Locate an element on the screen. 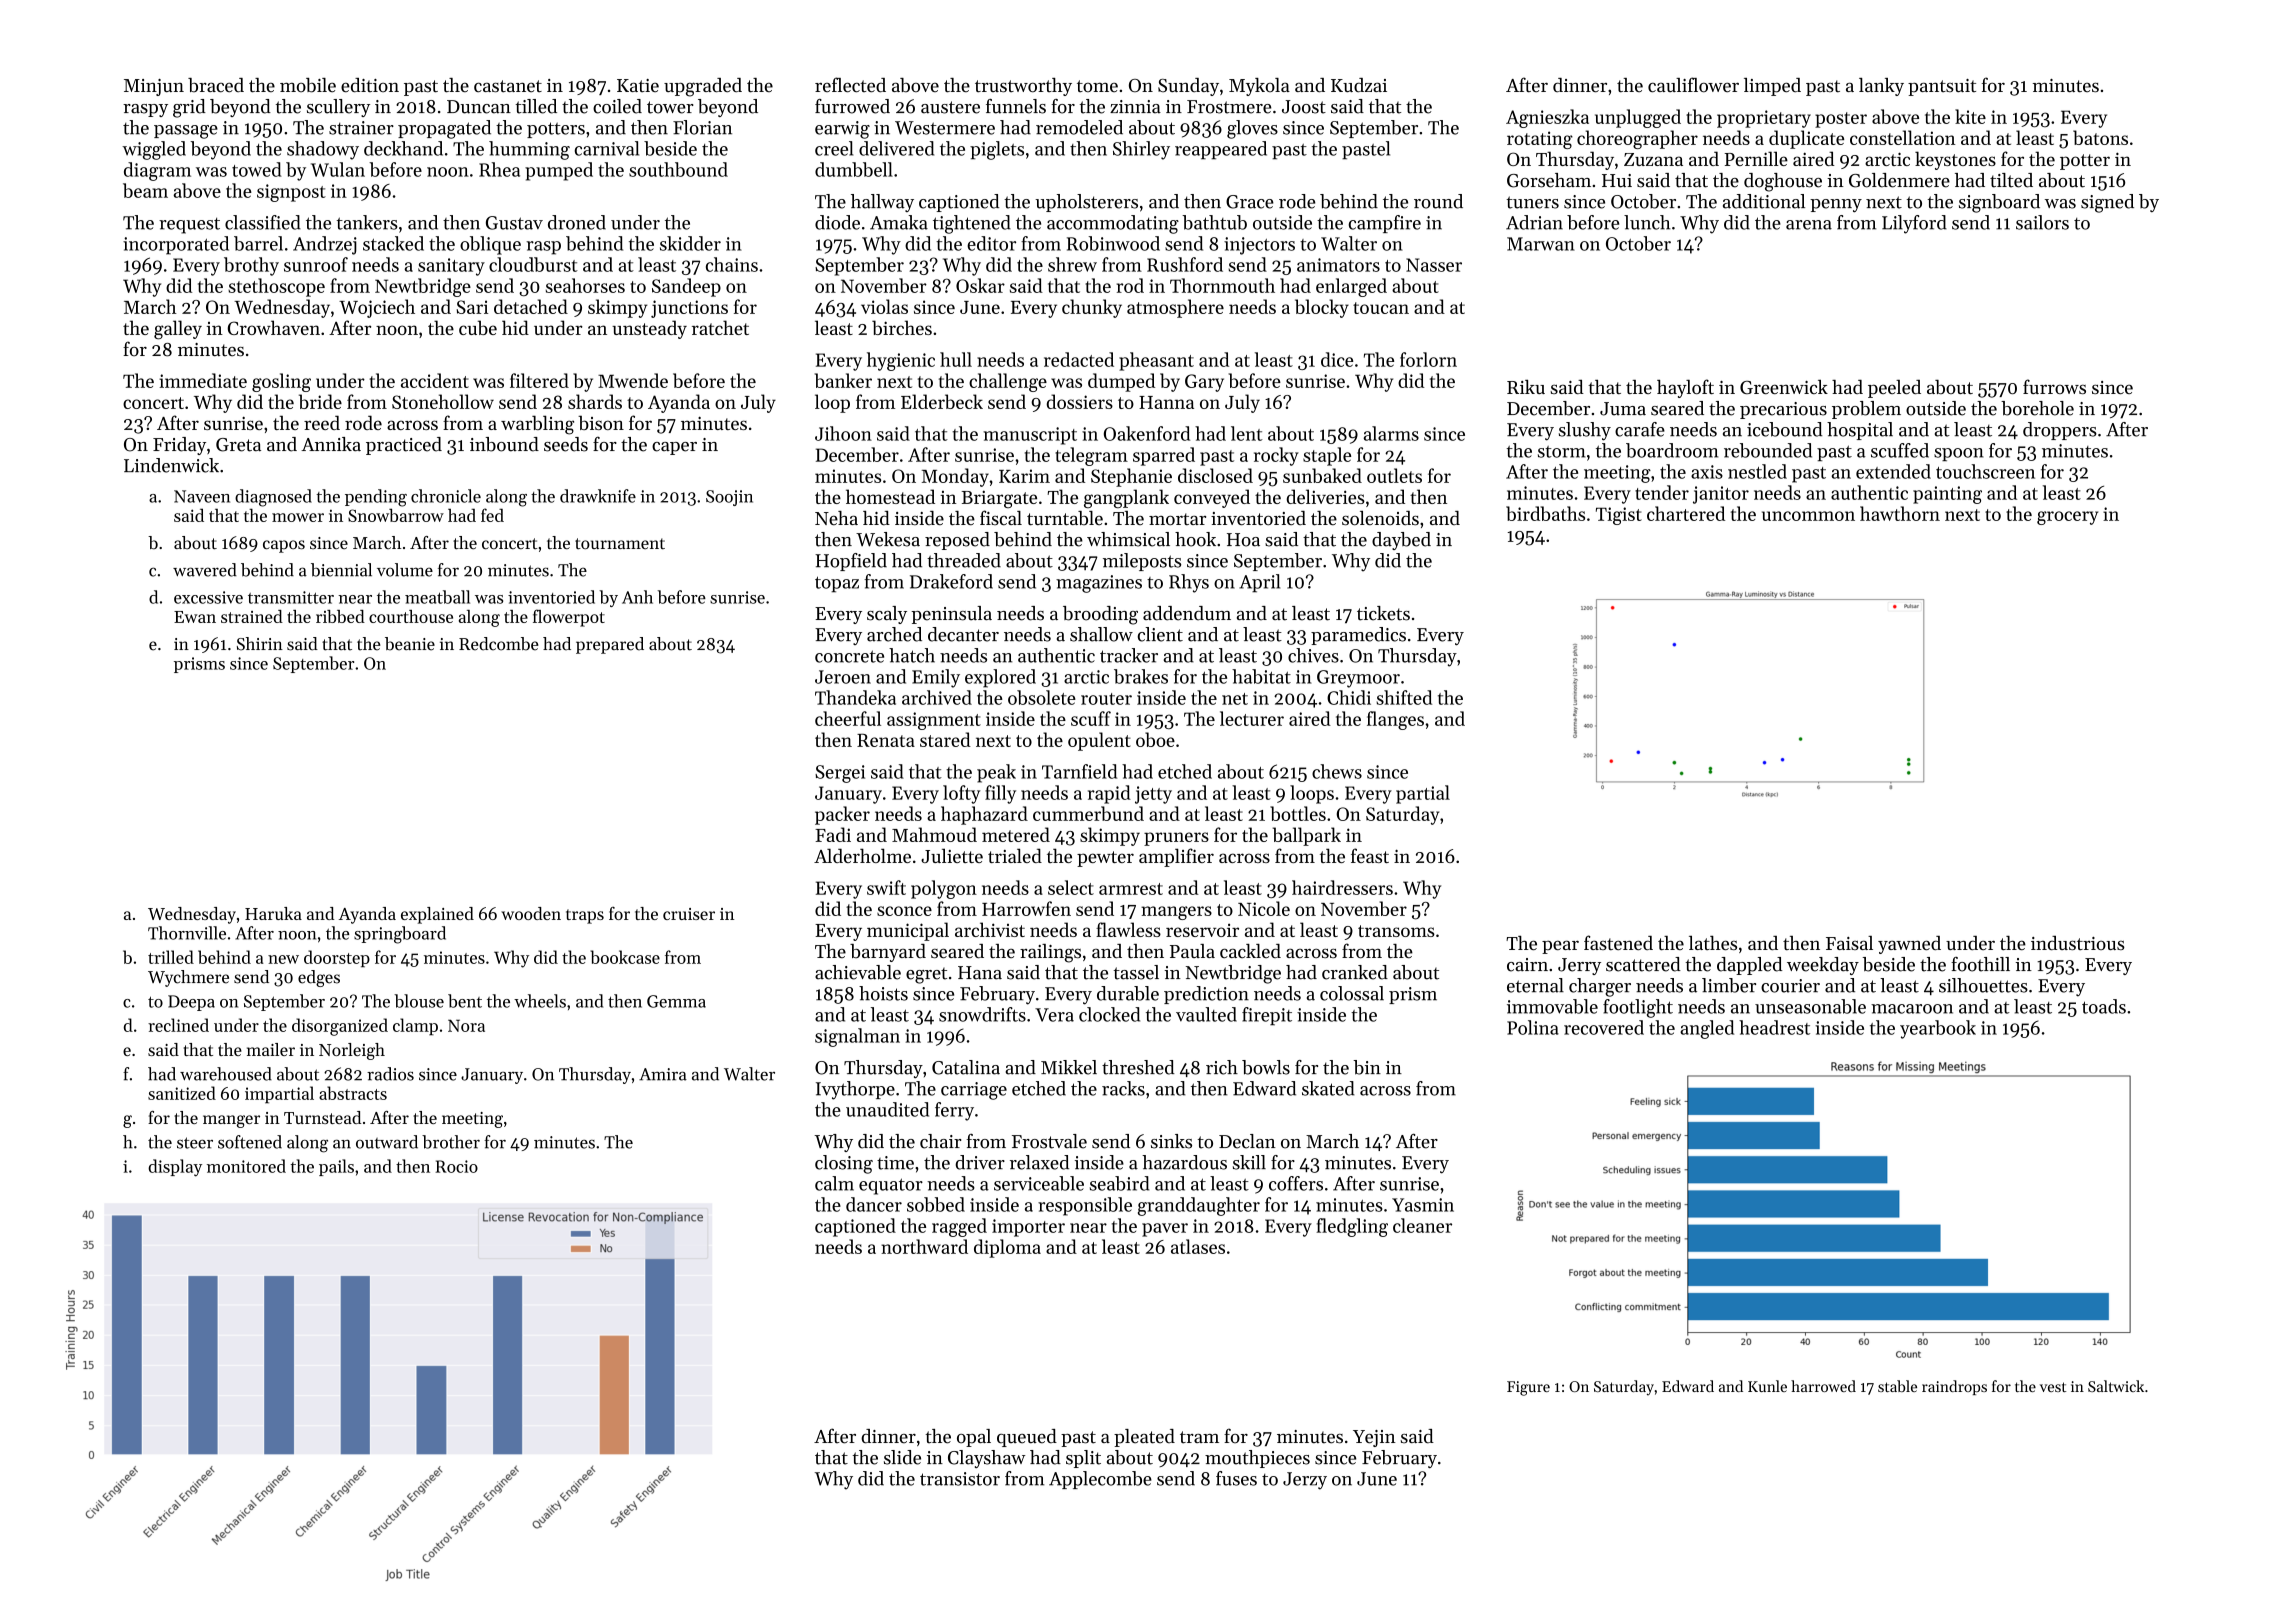 Image resolution: width=2282 pixels, height=1614 pixels. daybed is located at coordinates (1401, 541).
